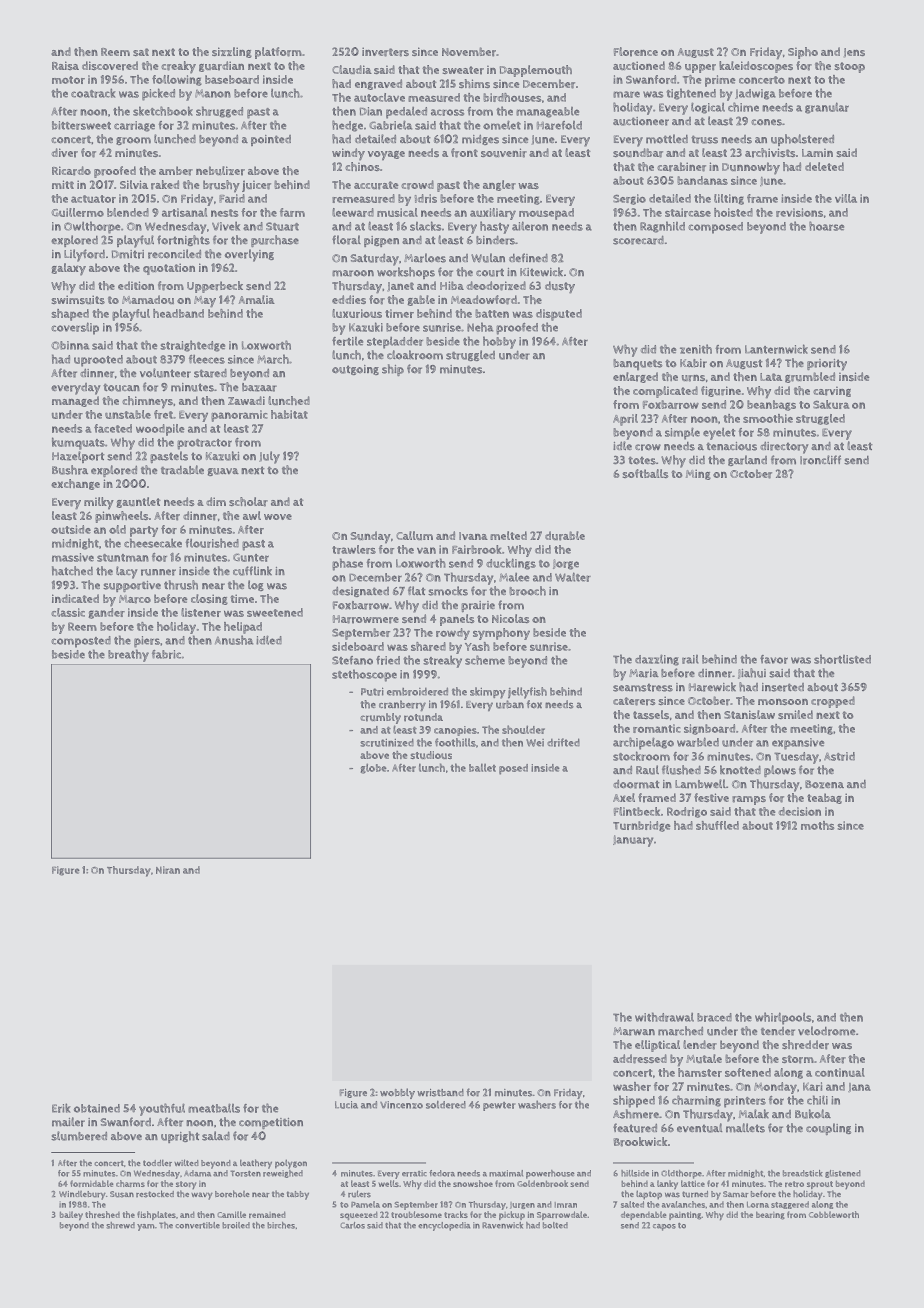  I want to click on outgoing, so click(355, 370).
